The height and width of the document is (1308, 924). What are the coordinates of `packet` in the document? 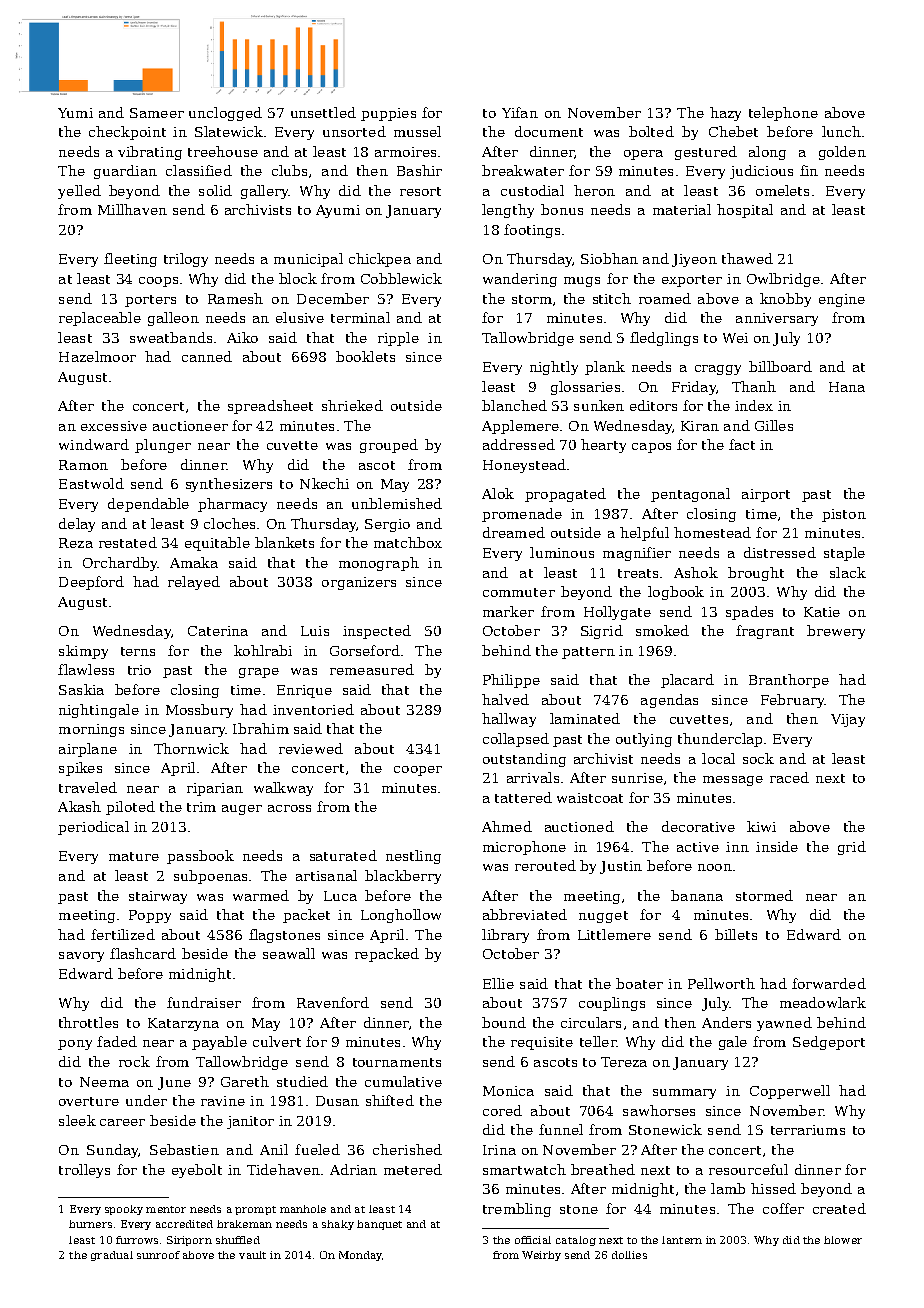 It's located at (306, 916).
